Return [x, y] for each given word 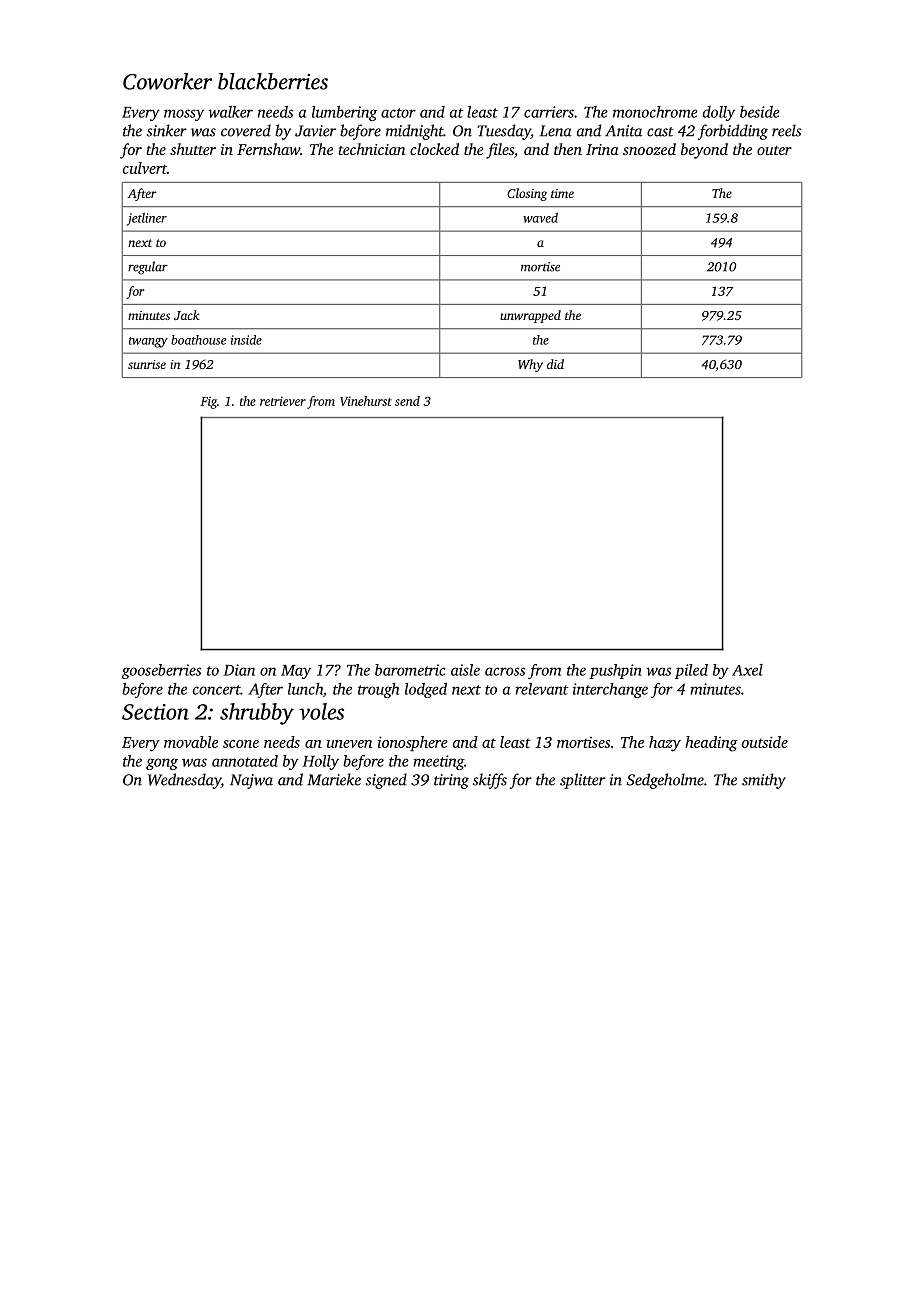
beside [760, 112]
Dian [239, 670]
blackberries [273, 81]
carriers [549, 112]
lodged [426, 690]
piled [691, 671]
